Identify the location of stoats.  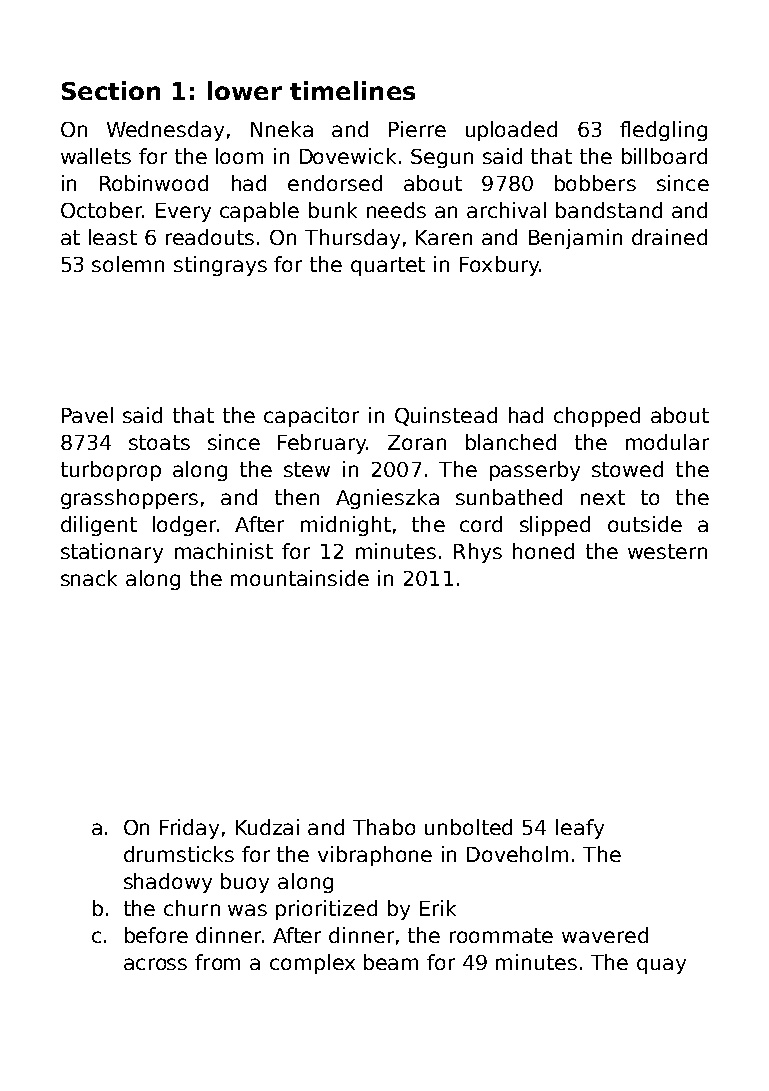
(159, 442).
